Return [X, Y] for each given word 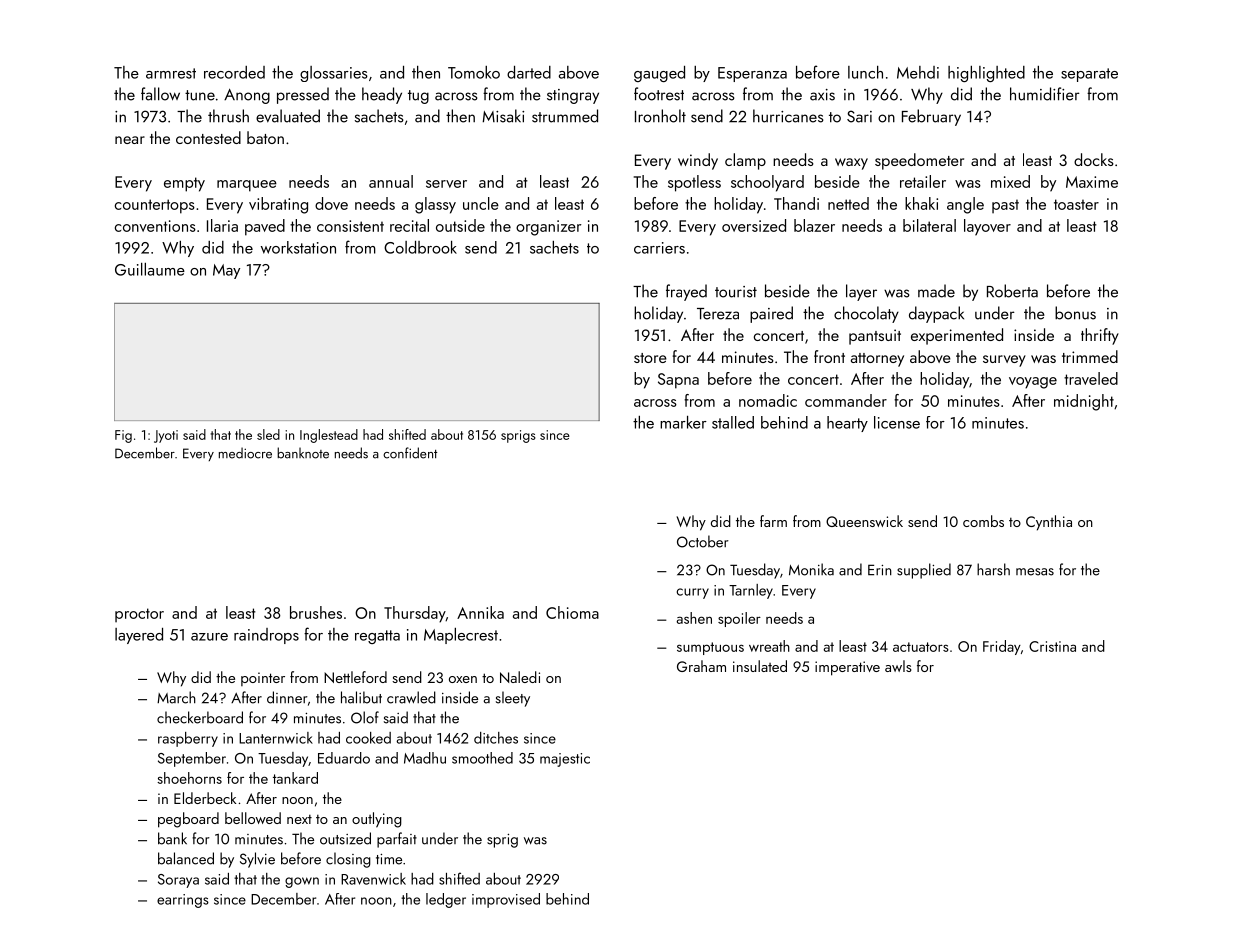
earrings [183, 901]
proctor [139, 615]
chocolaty [866, 314]
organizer [548, 228]
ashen [694, 618]
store [650, 358]
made [936, 291]
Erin [880, 570]
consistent [350, 226]
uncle [481, 203]
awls [898, 666]
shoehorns [189, 778]
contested [208, 137]
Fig [123, 436]
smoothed [482, 758]
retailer [923, 181]
